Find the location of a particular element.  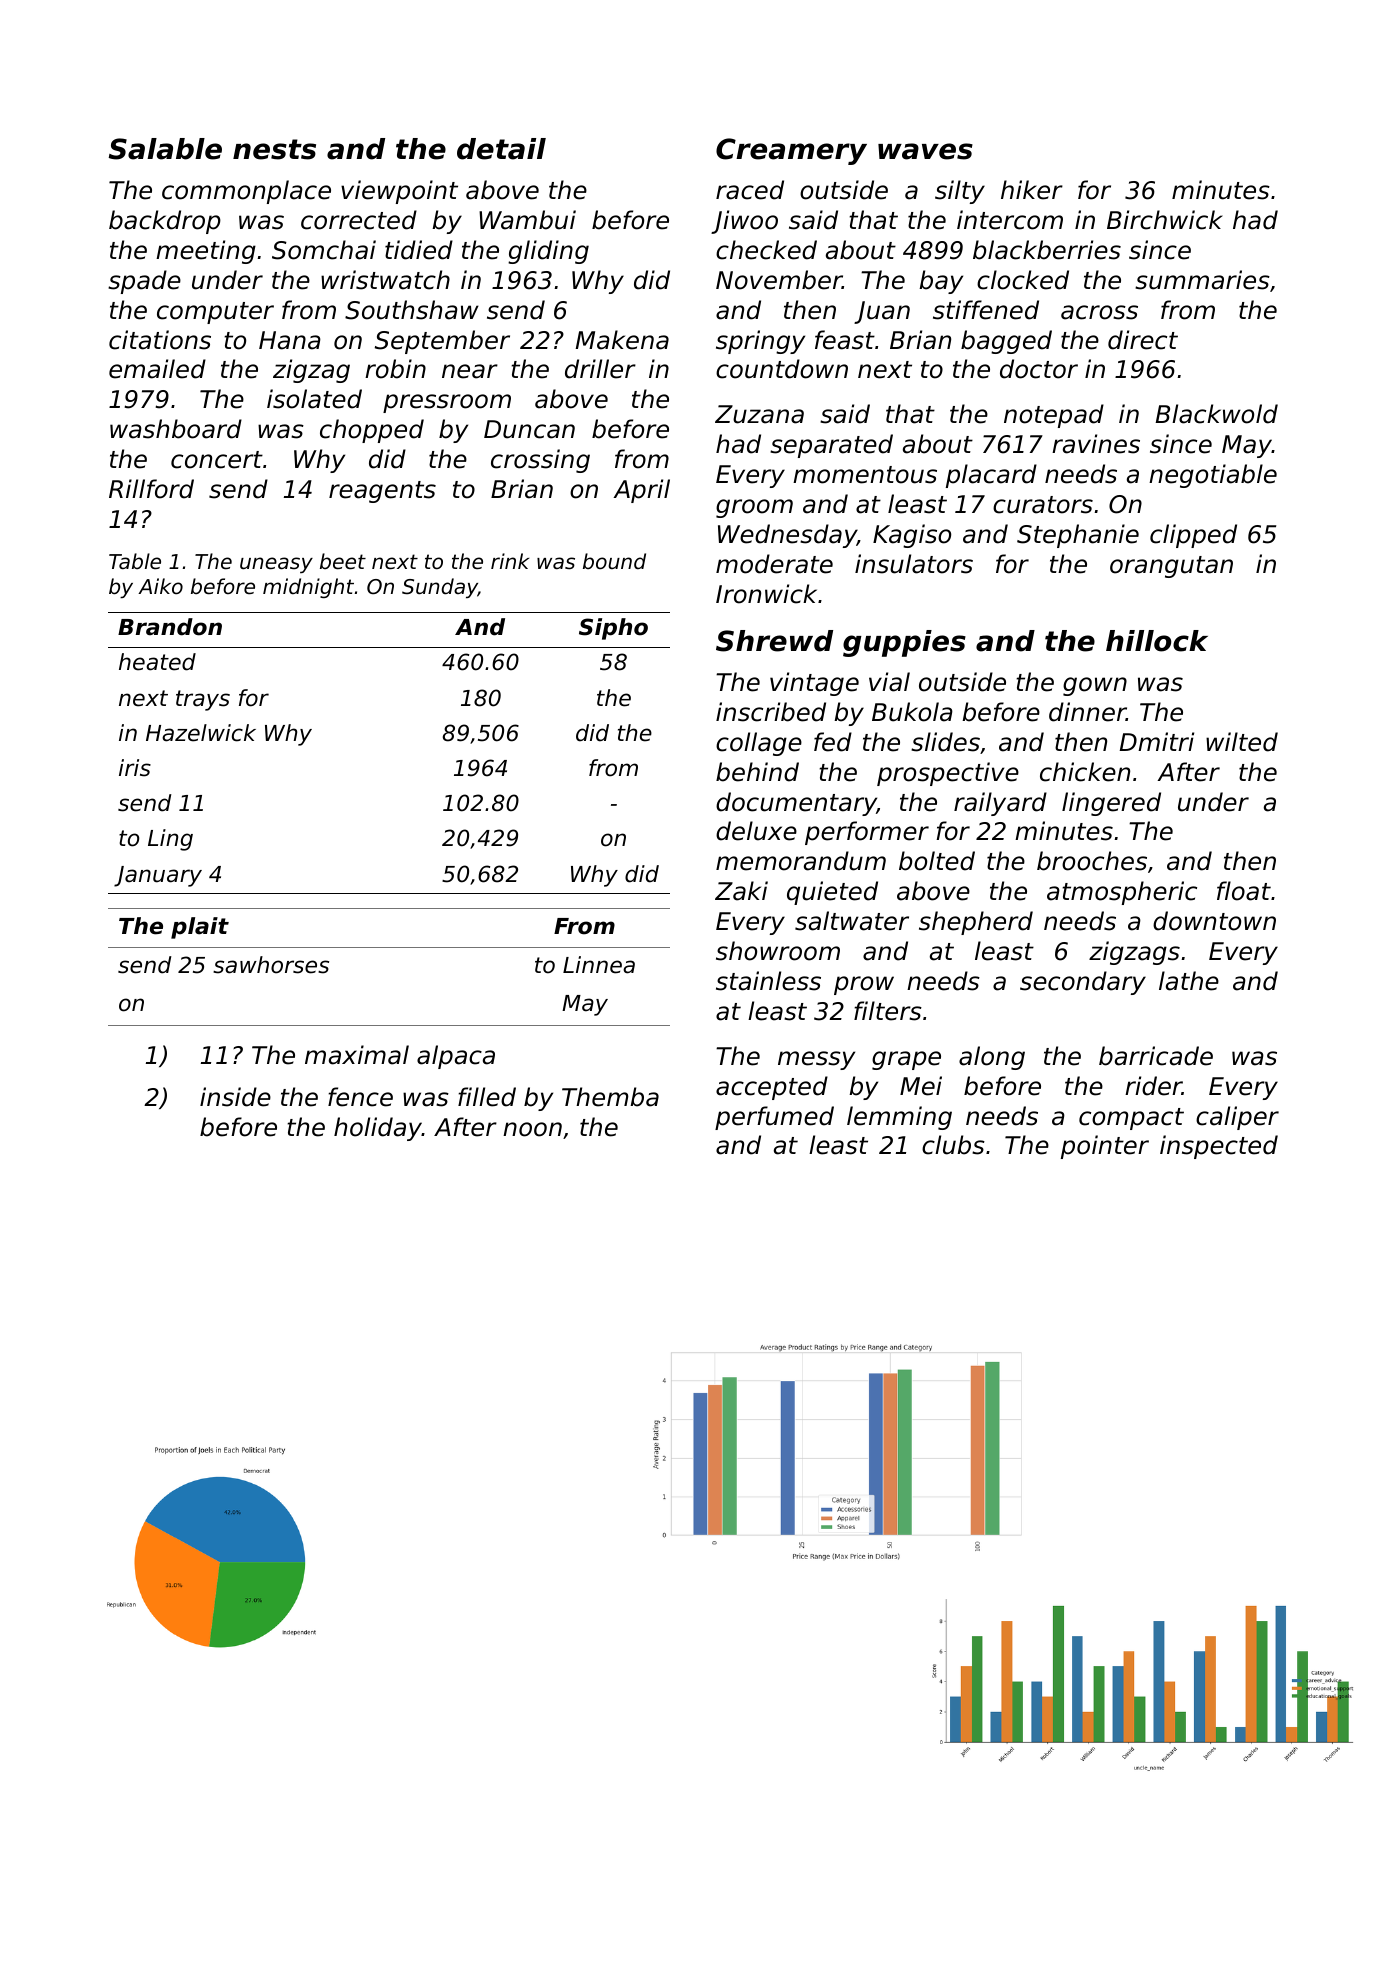

Aiko is located at coordinates (160, 586).
